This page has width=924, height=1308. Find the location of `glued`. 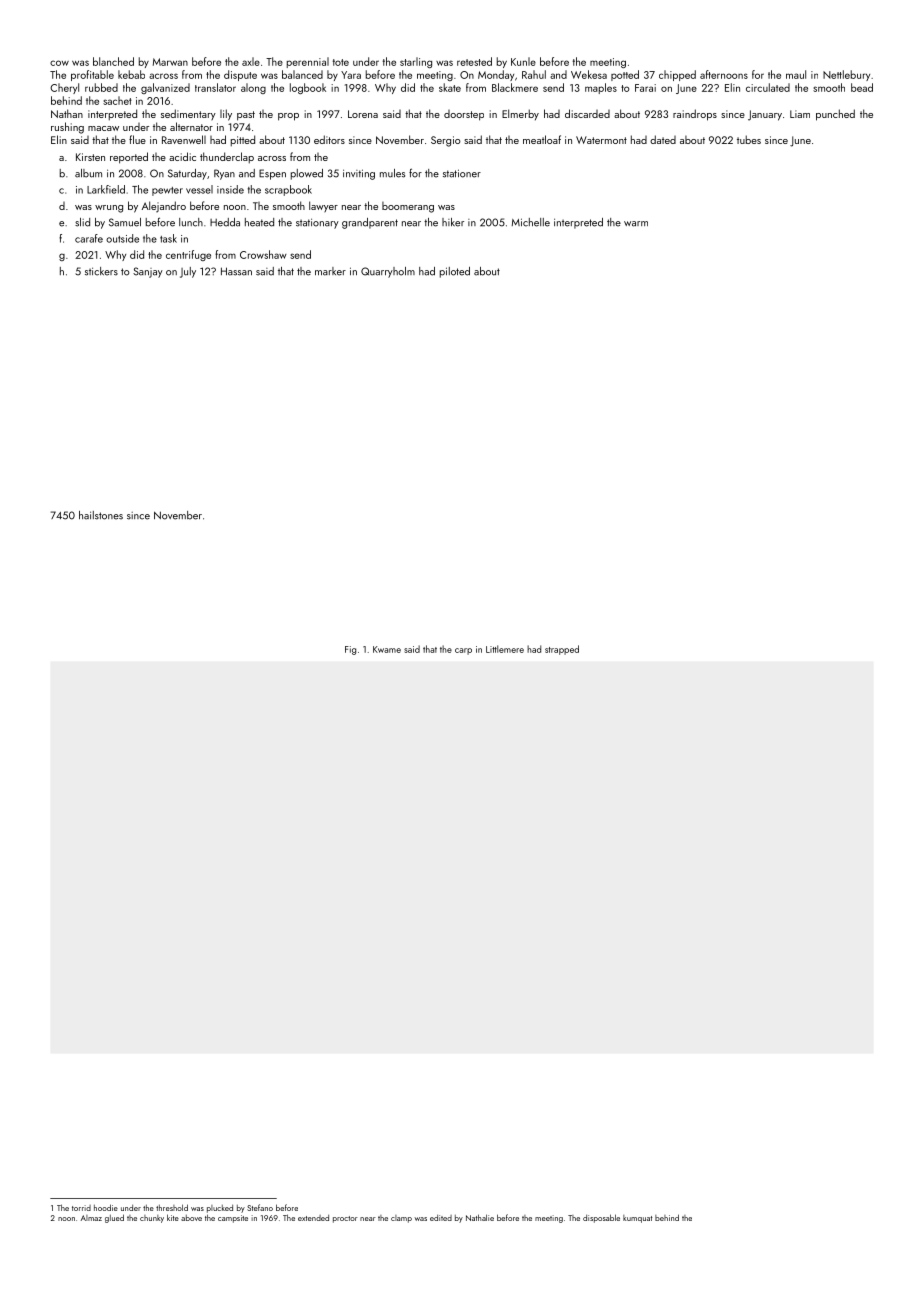

glued is located at coordinates (114, 1218).
